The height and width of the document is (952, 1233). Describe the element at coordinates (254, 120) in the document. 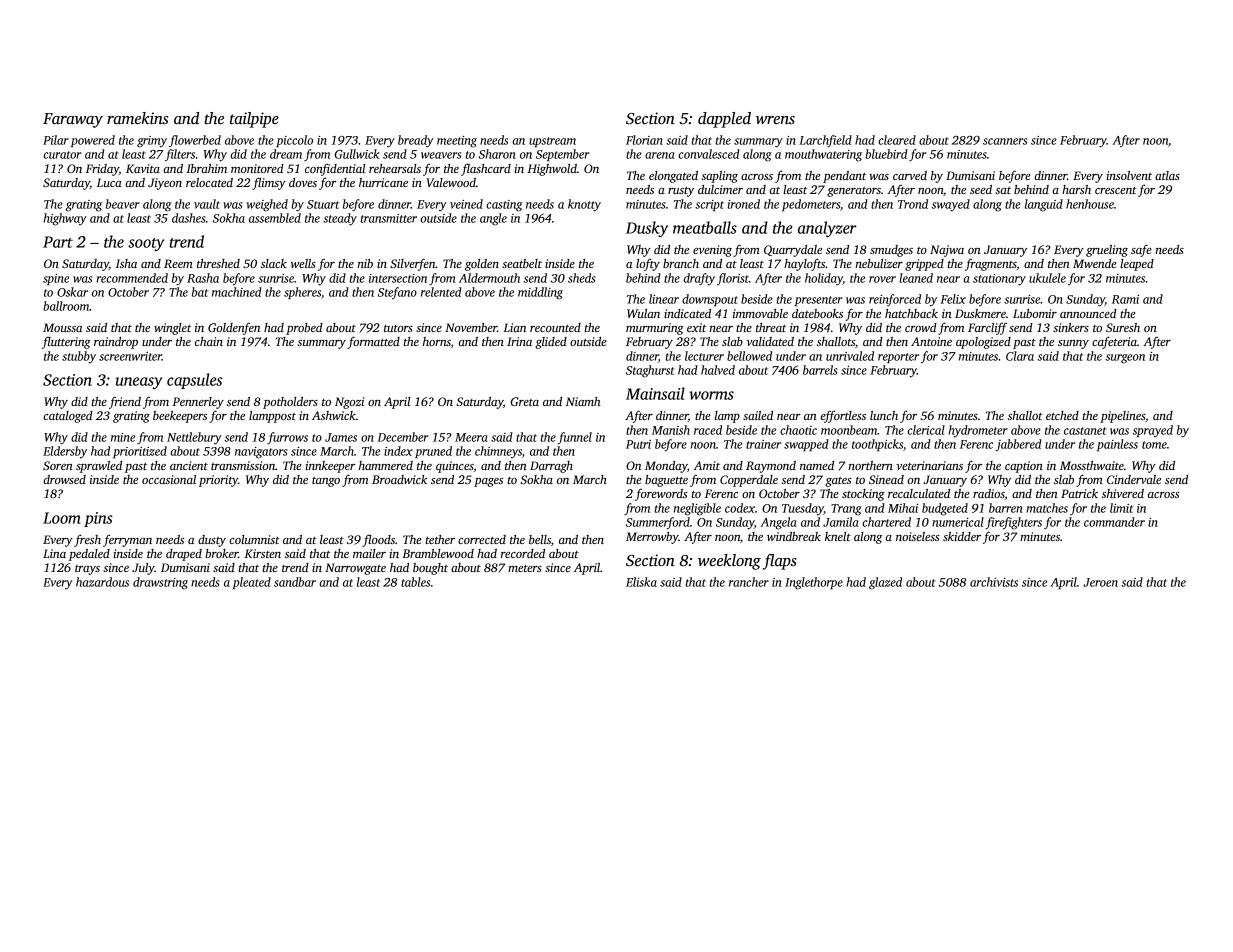

I see `tailpipe` at that location.
